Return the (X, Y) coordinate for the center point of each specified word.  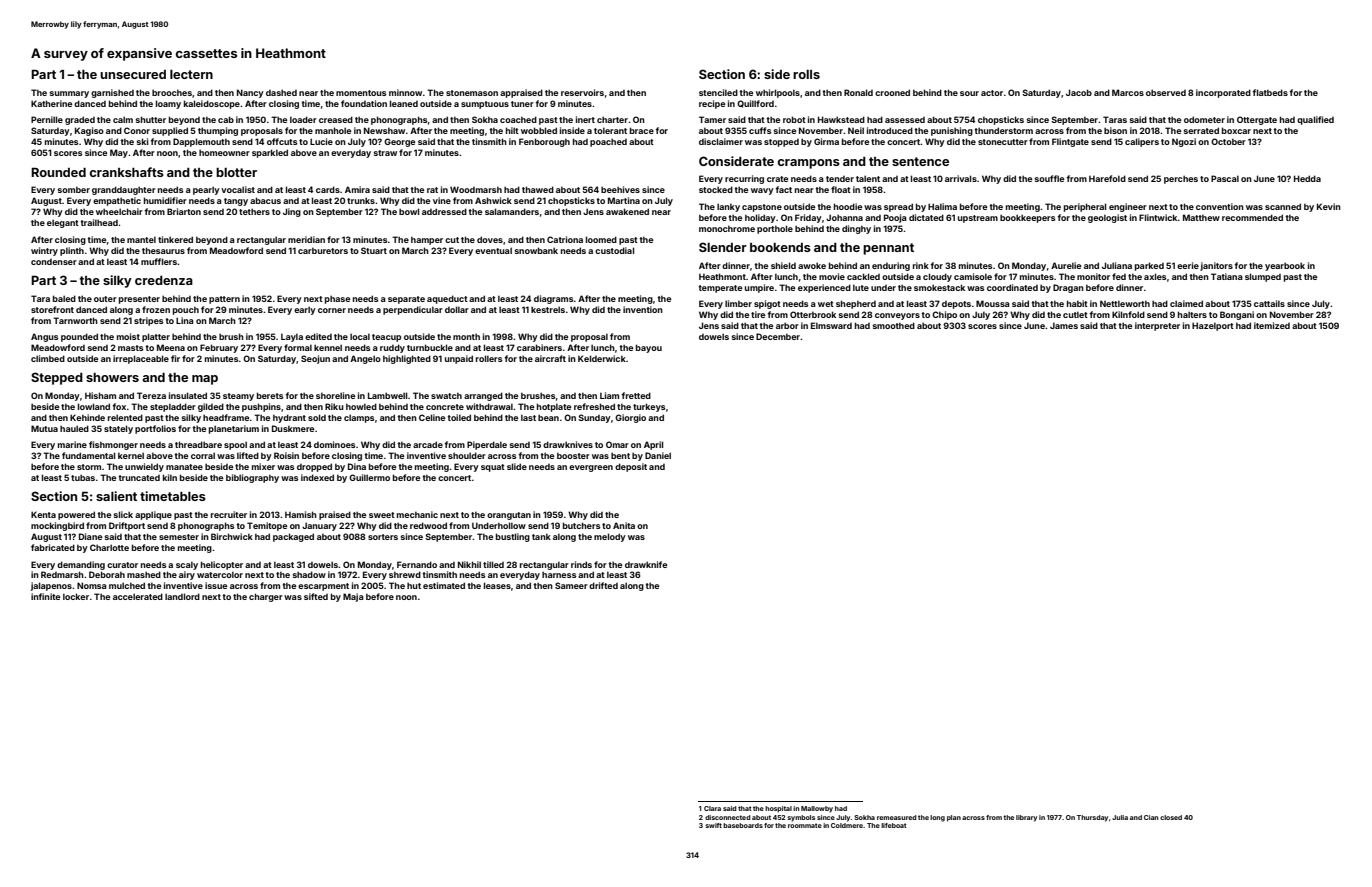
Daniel (658, 455)
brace (642, 130)
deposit (631, 467)
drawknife (646, 564)
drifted (603, 585)
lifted (248, 455)
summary (69, 94)
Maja (353, 597)
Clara (712, 808)
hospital (778, 809)
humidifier (165, 200)
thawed (538, 189)
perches (1181, 179)
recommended (1252, 217)
